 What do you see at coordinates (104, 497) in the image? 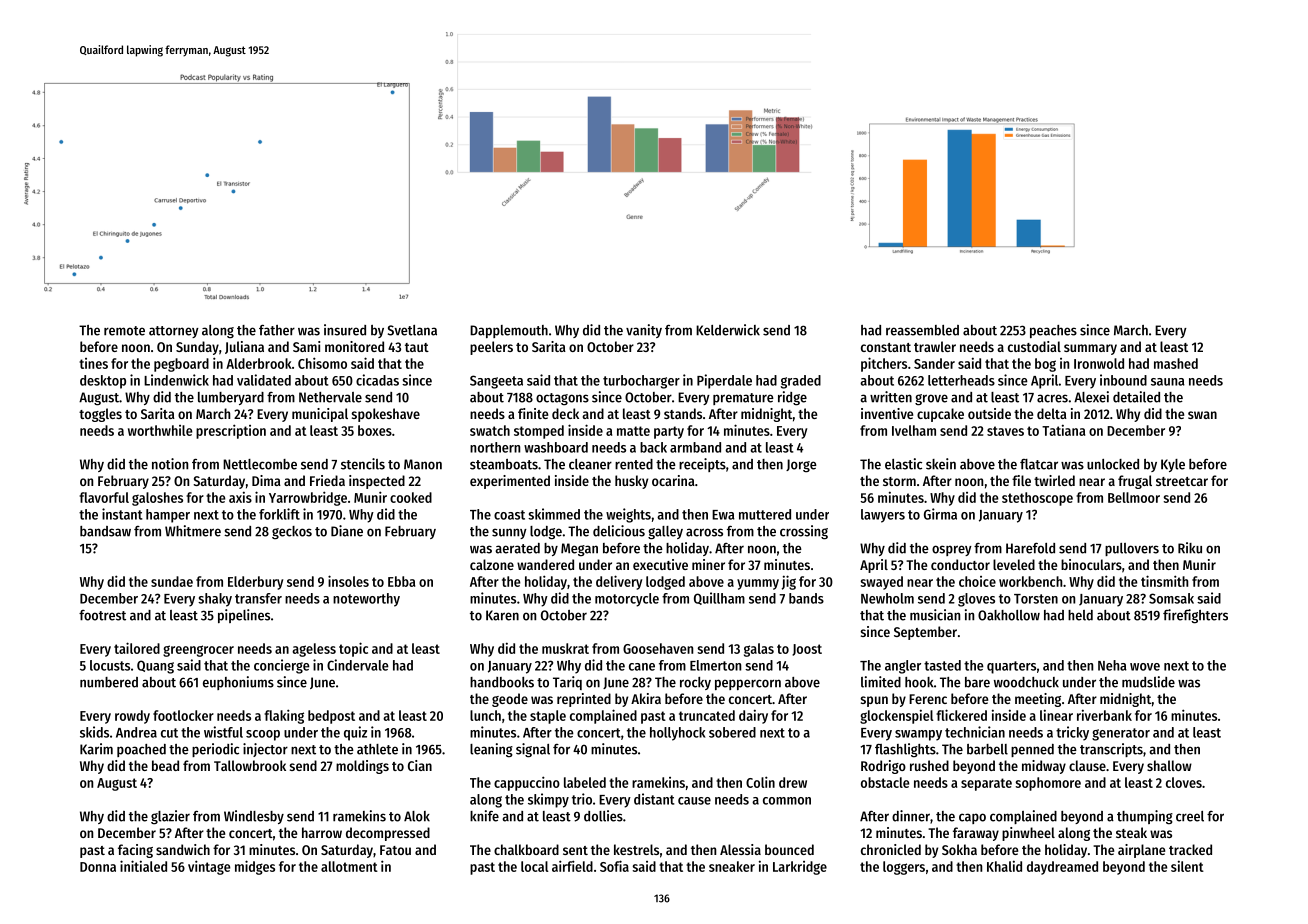
I see `flavorful` at bounding box center [104, 497].
